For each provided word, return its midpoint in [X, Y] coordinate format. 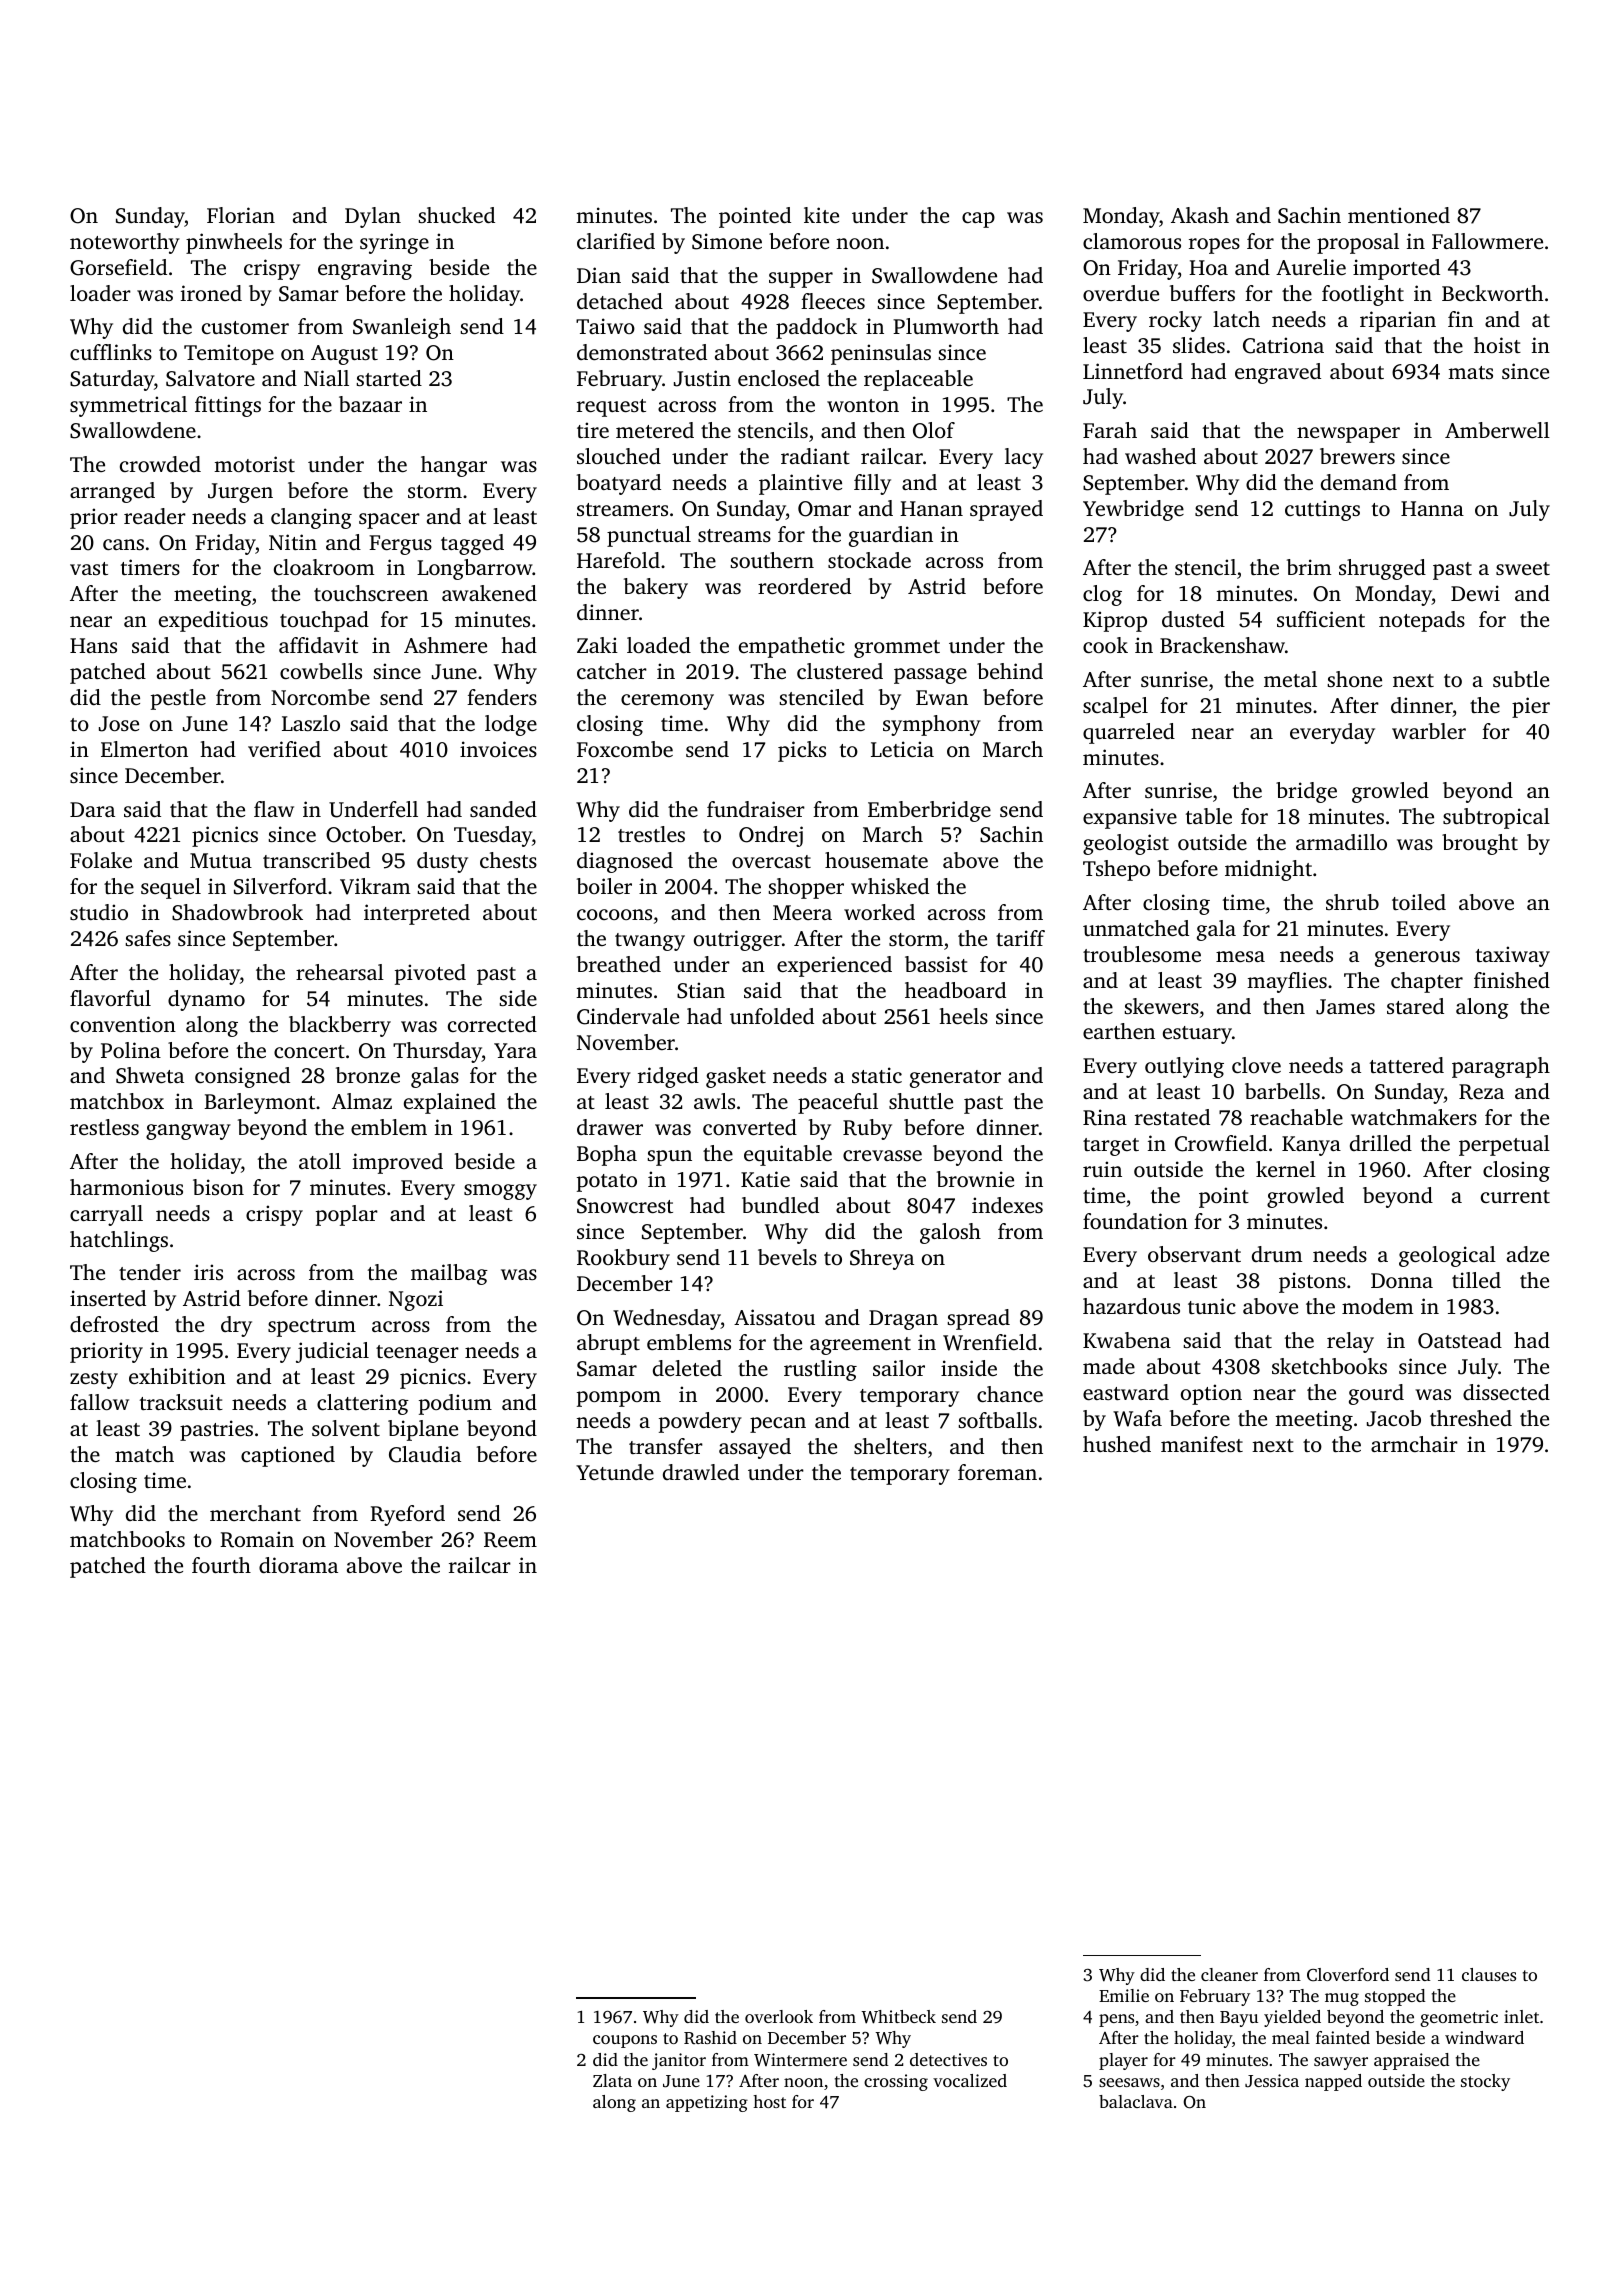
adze [1528, 1254]
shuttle [921, 1101]
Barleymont [259, 1103]
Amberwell [1497, 430]
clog [1102, 595]
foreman [997, 1472]
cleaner [1229, 1974]
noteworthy [125, 243]
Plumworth [946, 326]
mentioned [1399, 215]
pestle [178, 699]
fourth [221, 1565]
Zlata [612, 2080]
